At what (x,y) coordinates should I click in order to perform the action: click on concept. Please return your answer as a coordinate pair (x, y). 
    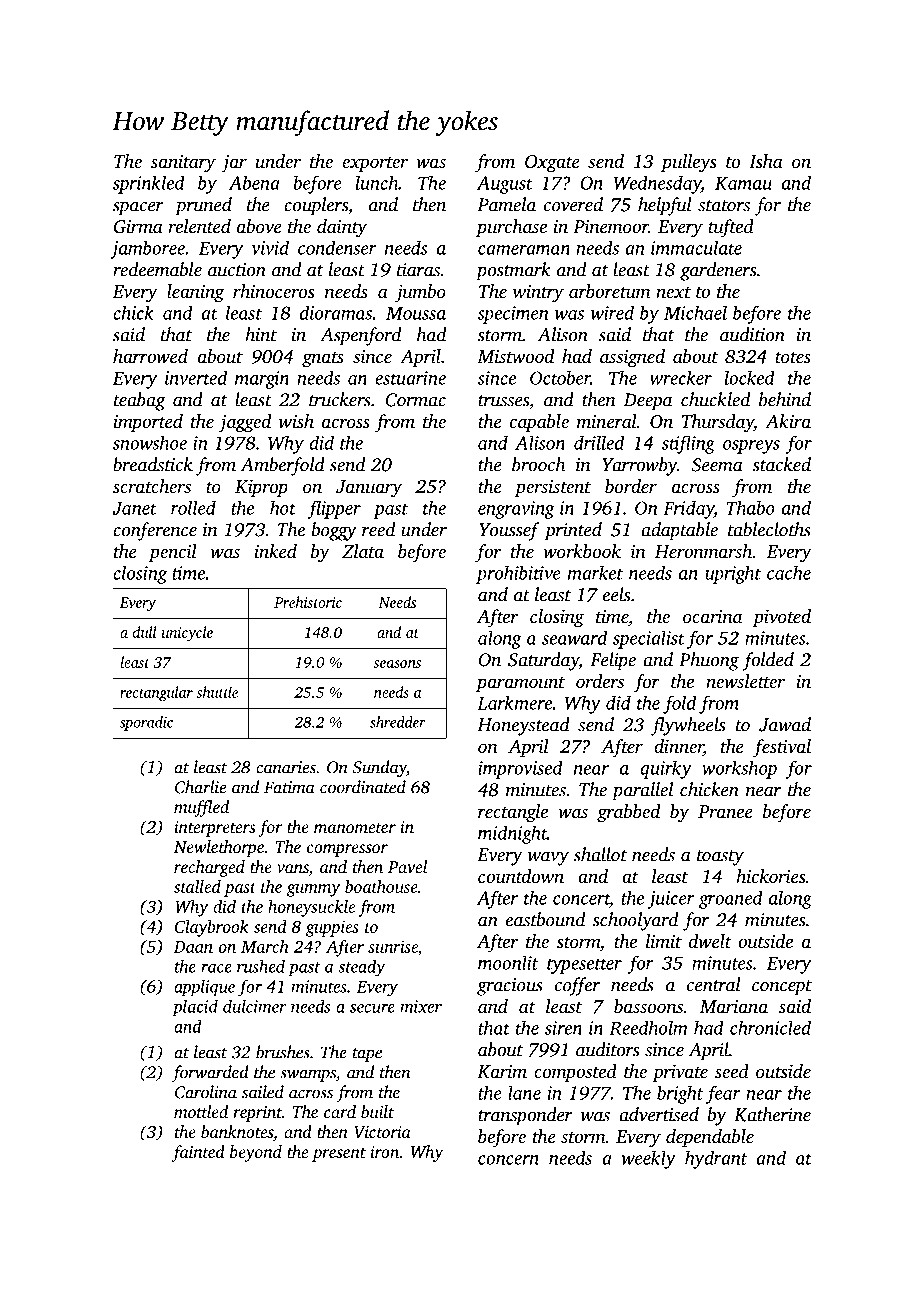
    Looking at the image, I should click on (782, 988).
